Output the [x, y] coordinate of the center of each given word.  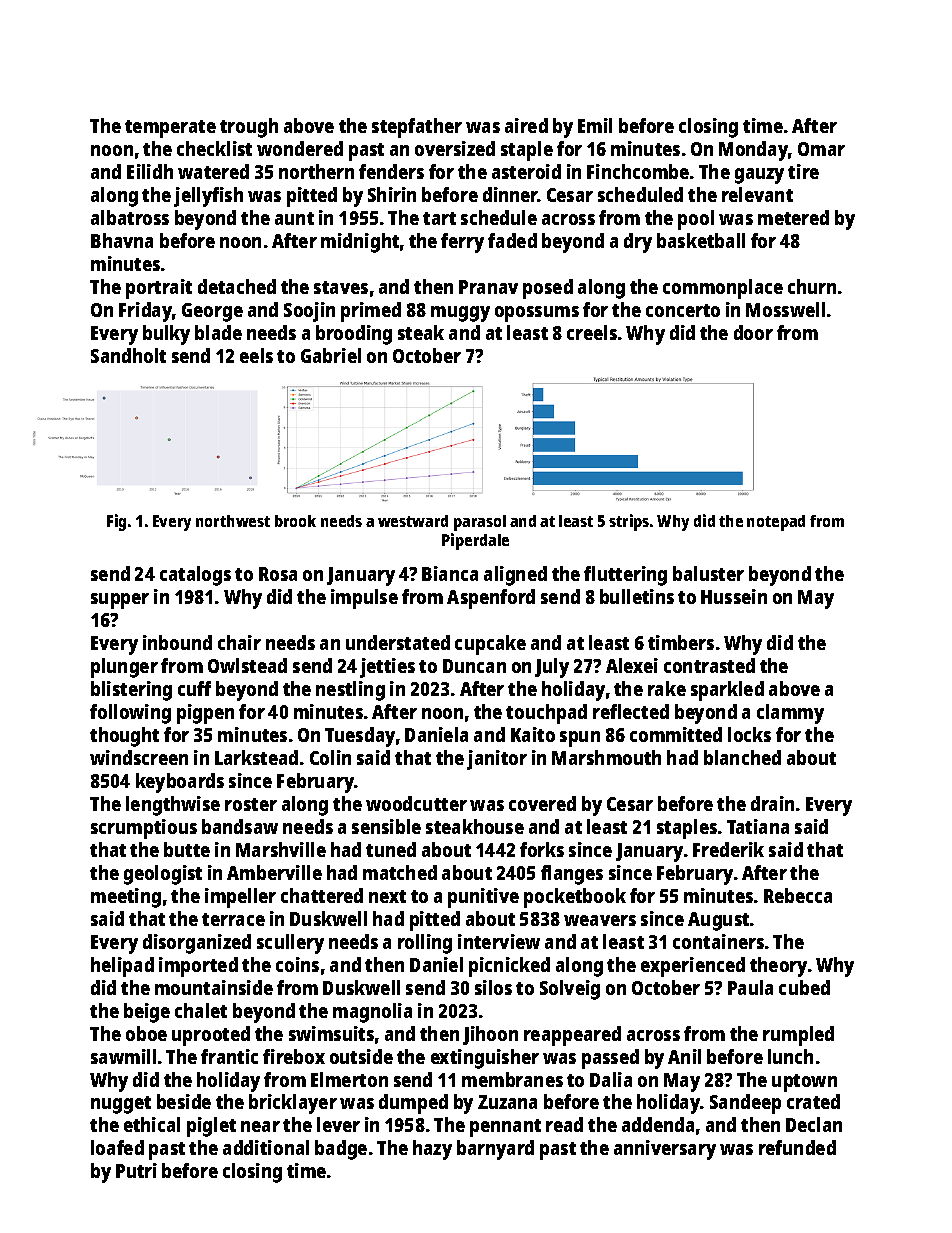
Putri [136, 1170]
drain [772, 803]
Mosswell [785, 309]
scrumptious [144, 829]
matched [400, 872]
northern [316, 171]
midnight [360, 243]
